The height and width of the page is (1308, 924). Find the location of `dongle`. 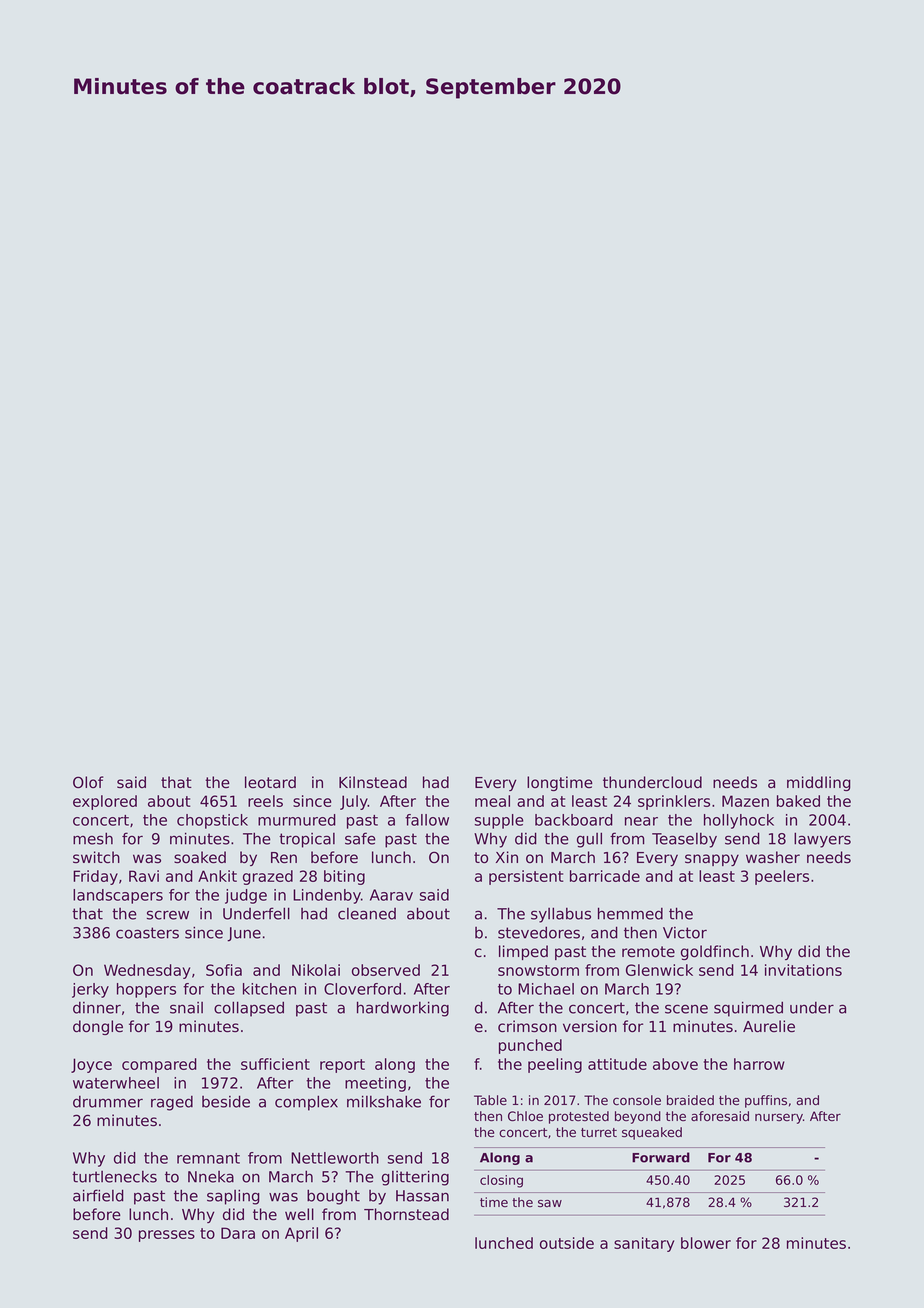

dongle is located at coordinates (98, 1027).
